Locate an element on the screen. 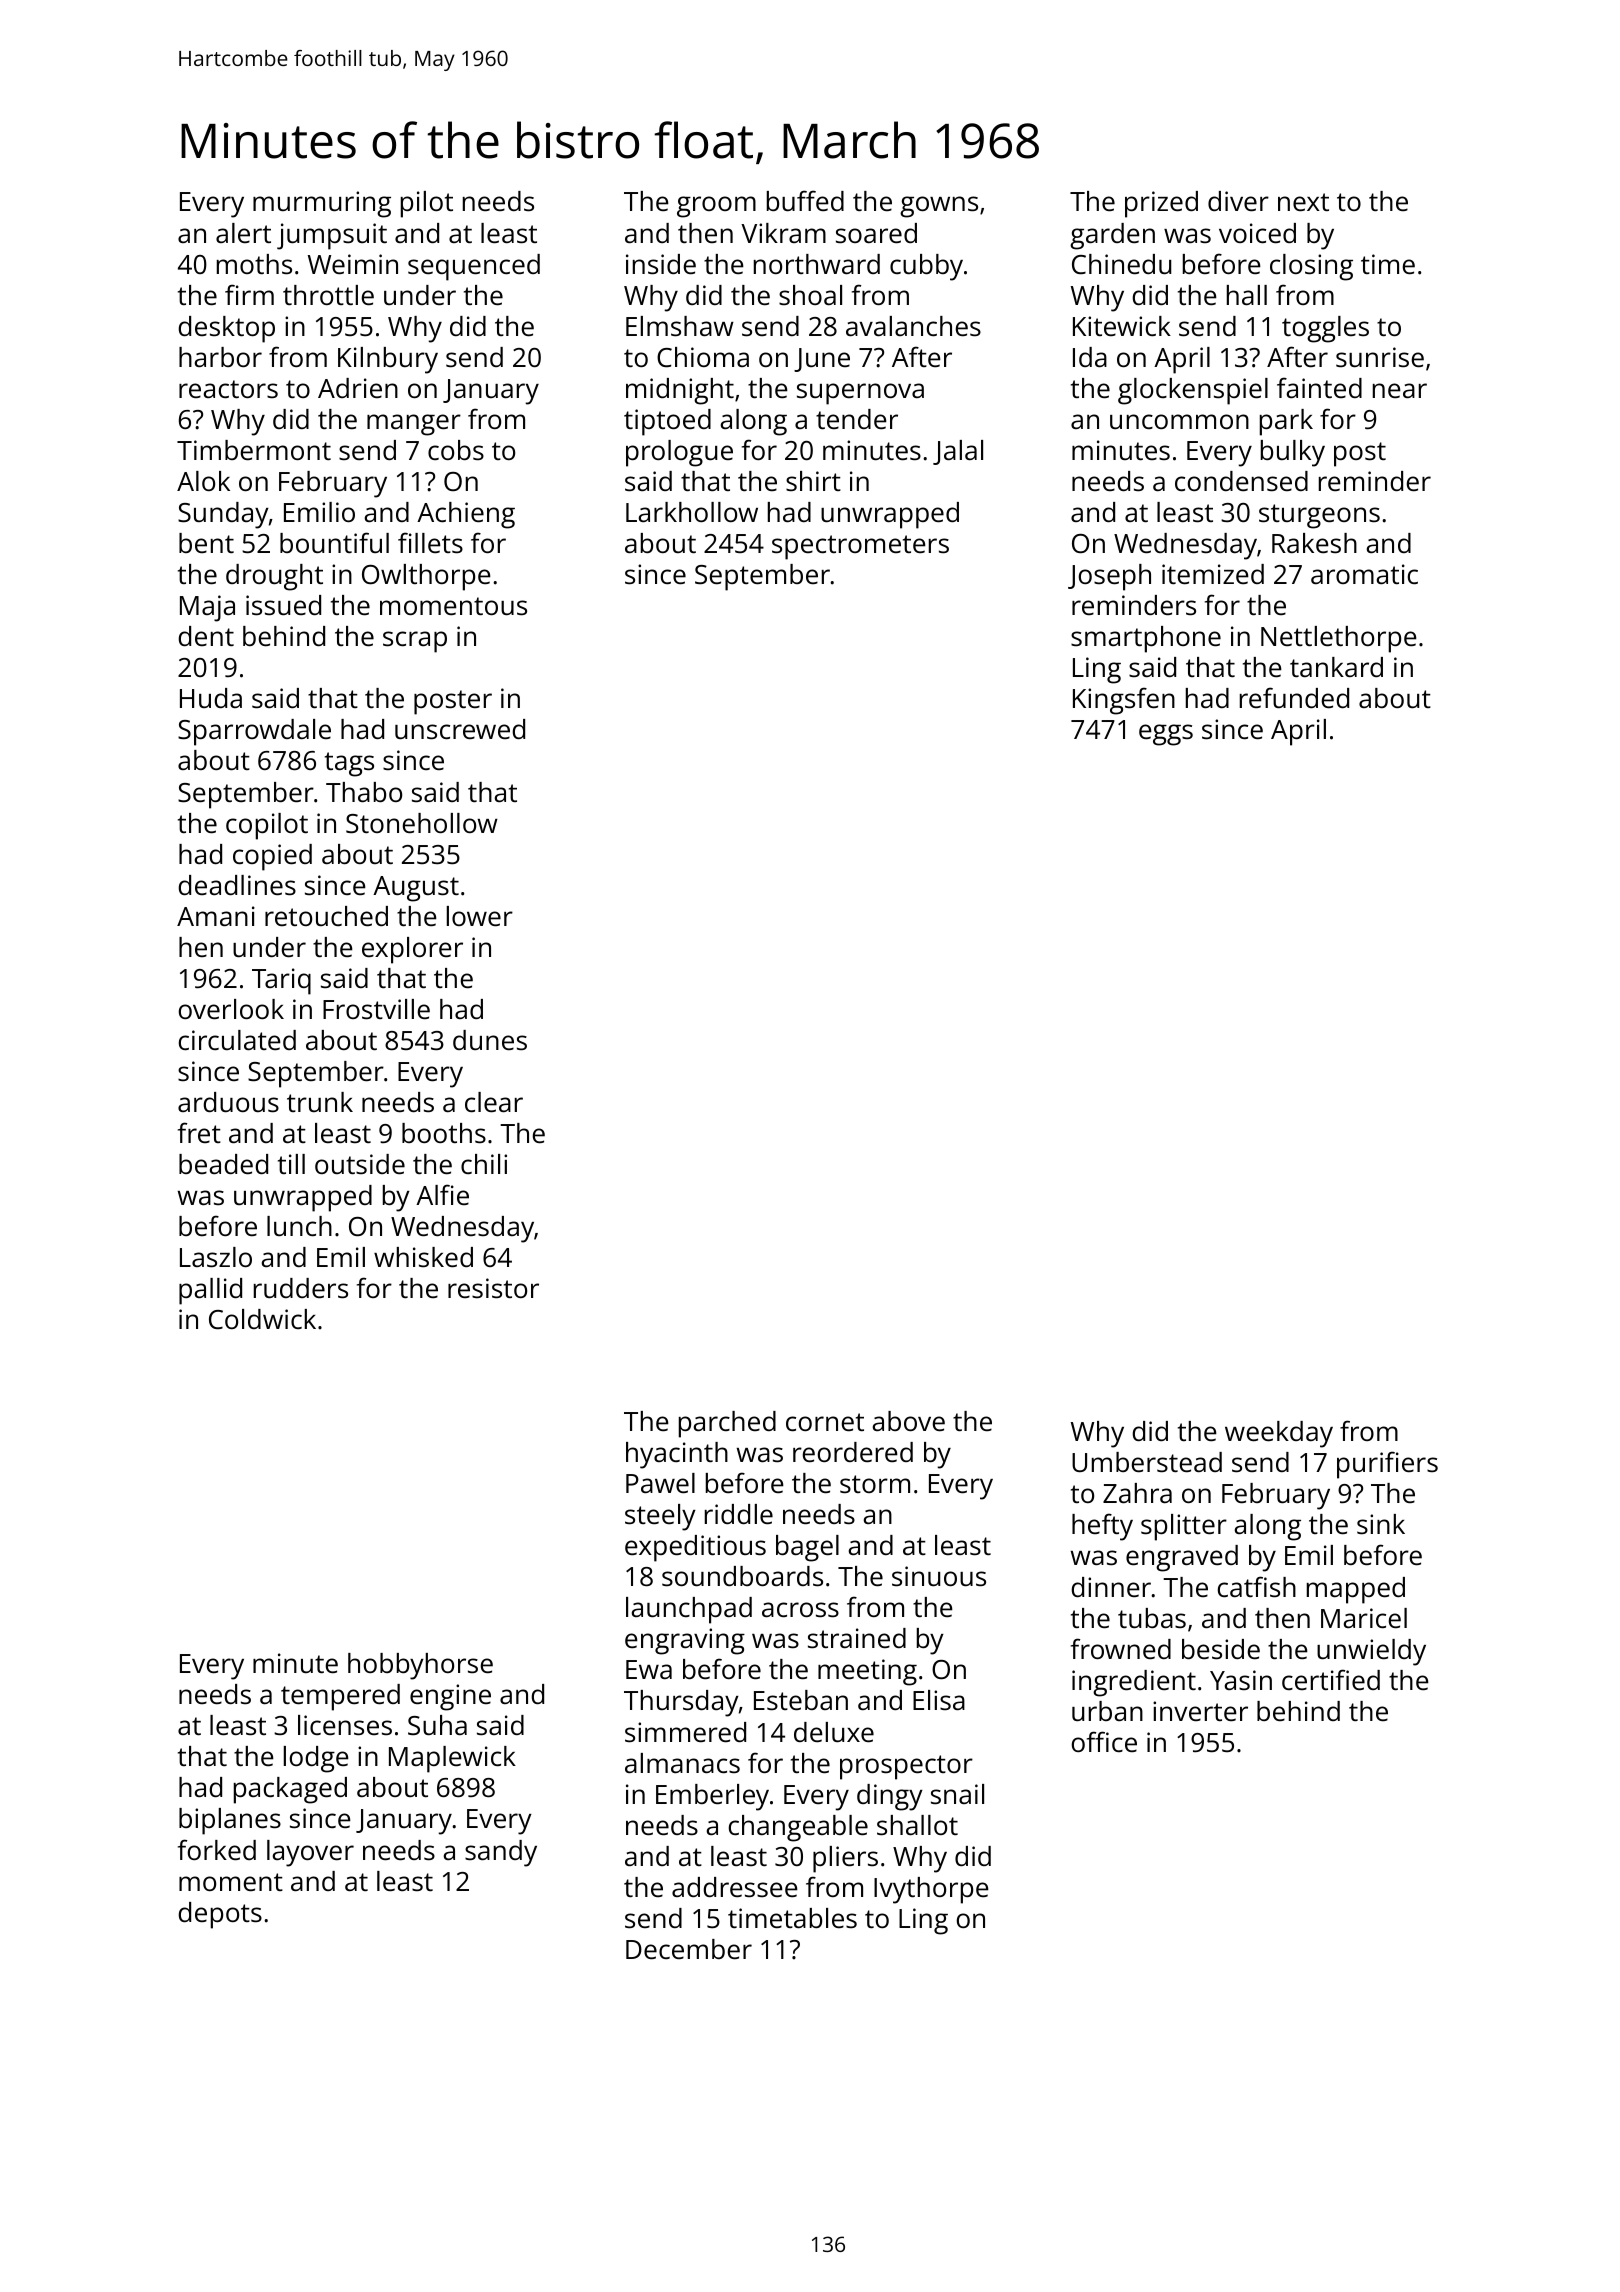 Image resolution: width=1620 pixels, height=2292 pixels. unwieldy is located at coordinates (1371, 1652).
